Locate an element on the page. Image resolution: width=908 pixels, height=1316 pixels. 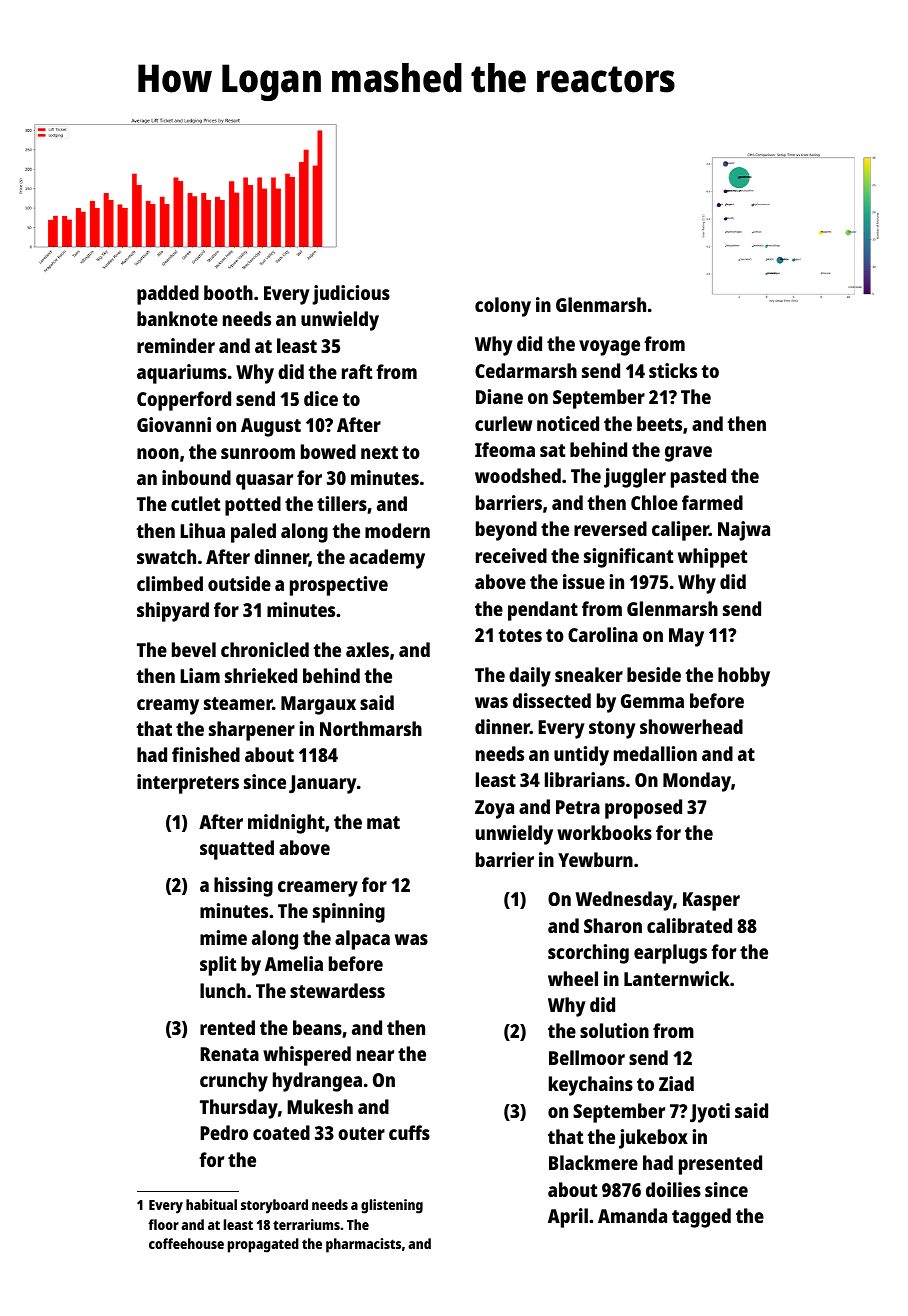
beyond is located at coordinates (506, 531).
